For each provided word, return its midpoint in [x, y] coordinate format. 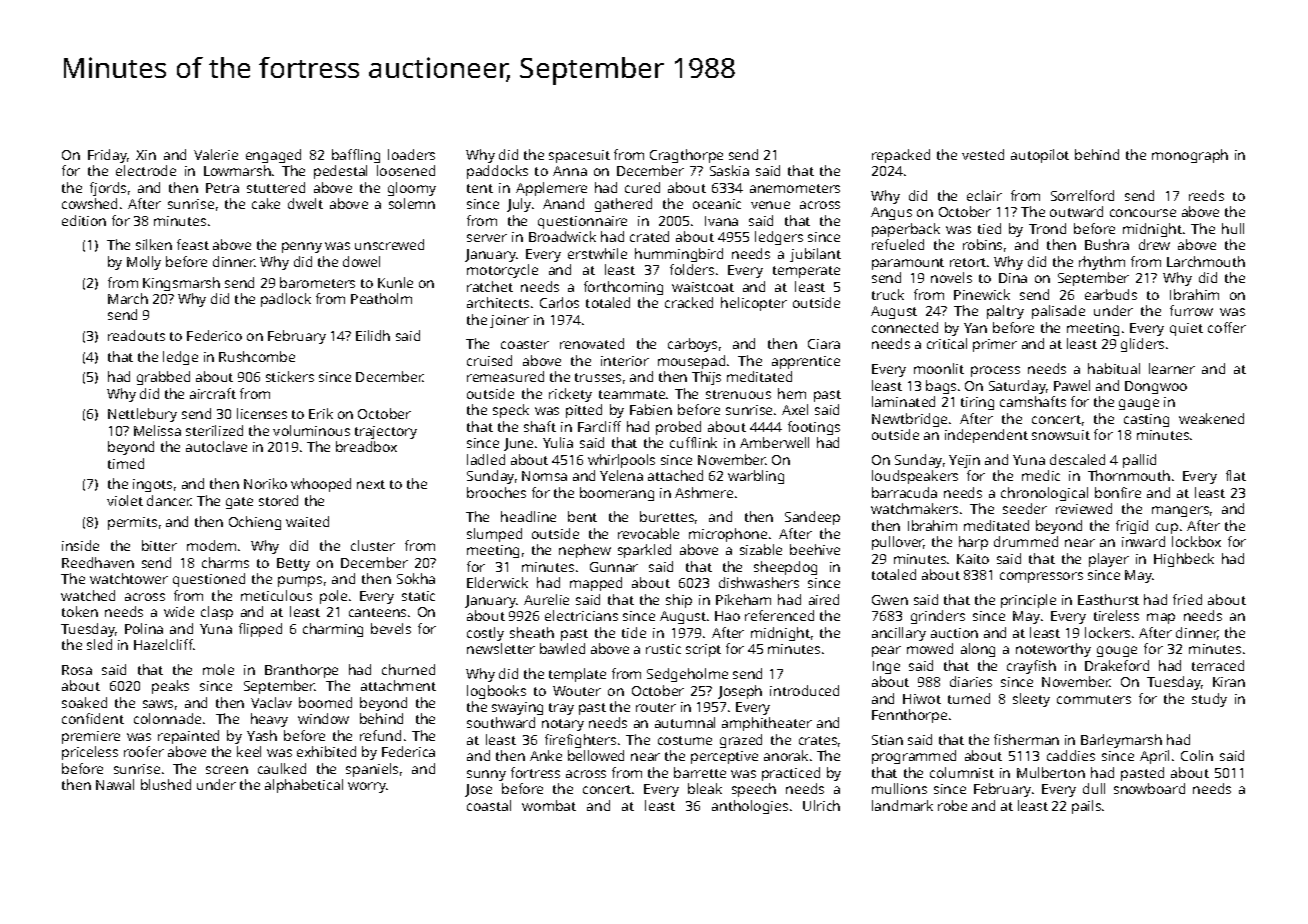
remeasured [505, 376]
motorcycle [502, 271]
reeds [1206, 195]
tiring [977, 403]
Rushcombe [257, 356]
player [1109, 560]
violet [125, 500]
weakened [1211, 418]
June [518, 444]
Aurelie [546, 599]
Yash [262, 735]
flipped [260, 630]
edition [84, 220]
